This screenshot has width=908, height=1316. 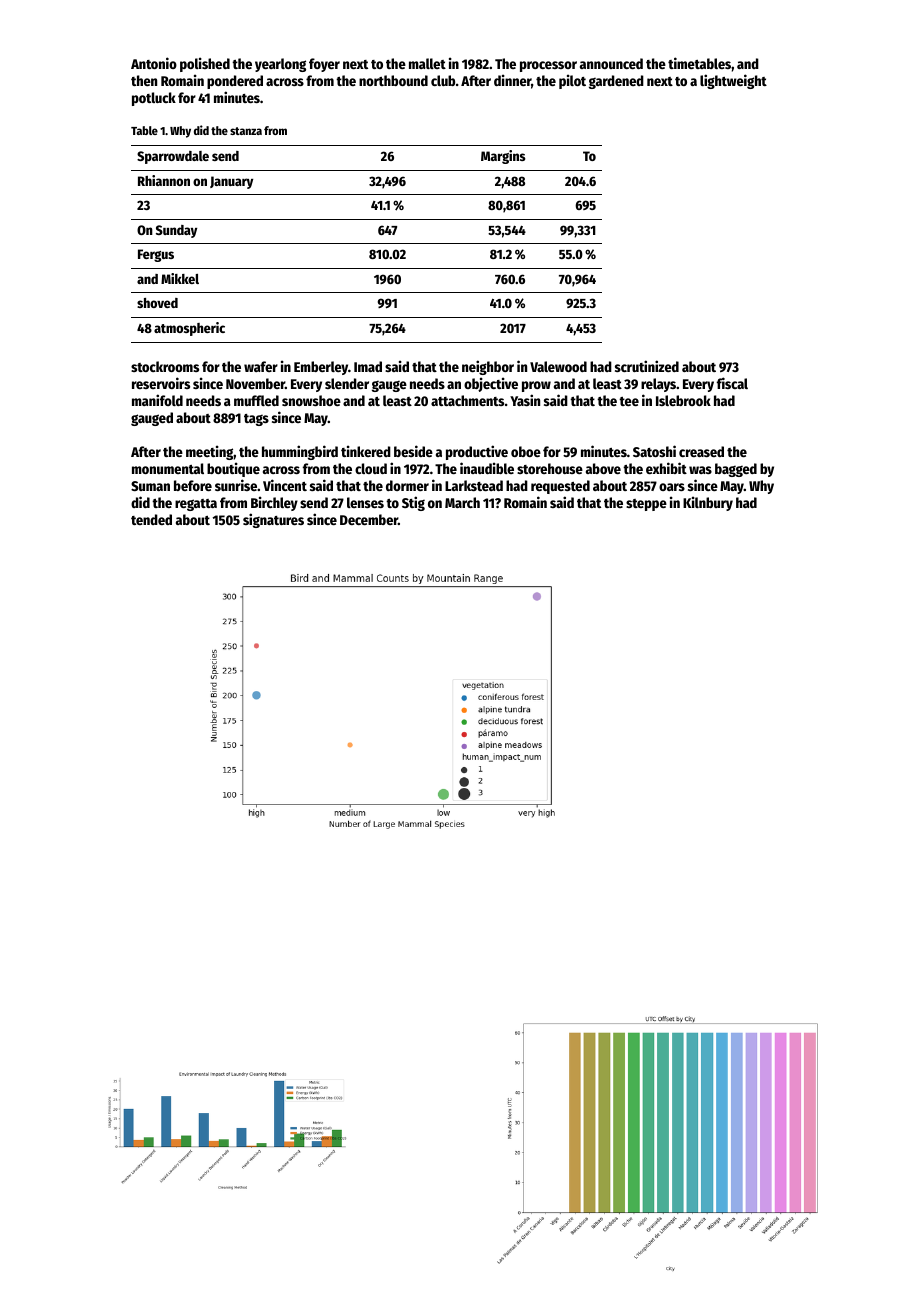 I want to click on lightweight, so click(x=733, y=81).
